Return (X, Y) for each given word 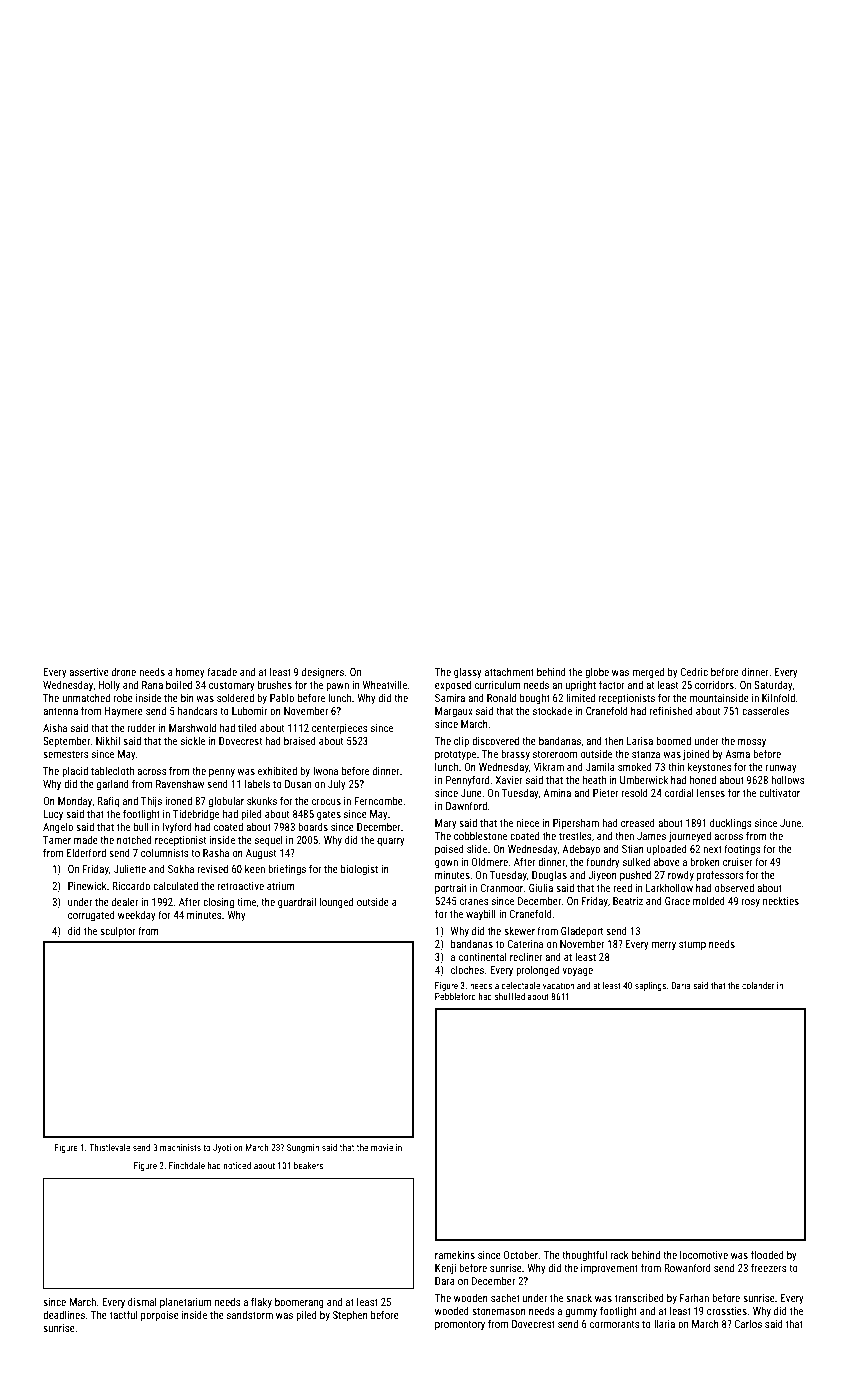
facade (222, 671)
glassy (468, 673)
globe (597, 672)
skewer (519, 931)
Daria (680, 985)
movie (382, 1147)
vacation (558, 985)
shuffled (510, 996)
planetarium (185, 1303)
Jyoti (222, 1148)
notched (134, 840)
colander (758, 985)
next (712, 849)
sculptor (118, 932)
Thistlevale (109, 1147)
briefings (287, 869)
